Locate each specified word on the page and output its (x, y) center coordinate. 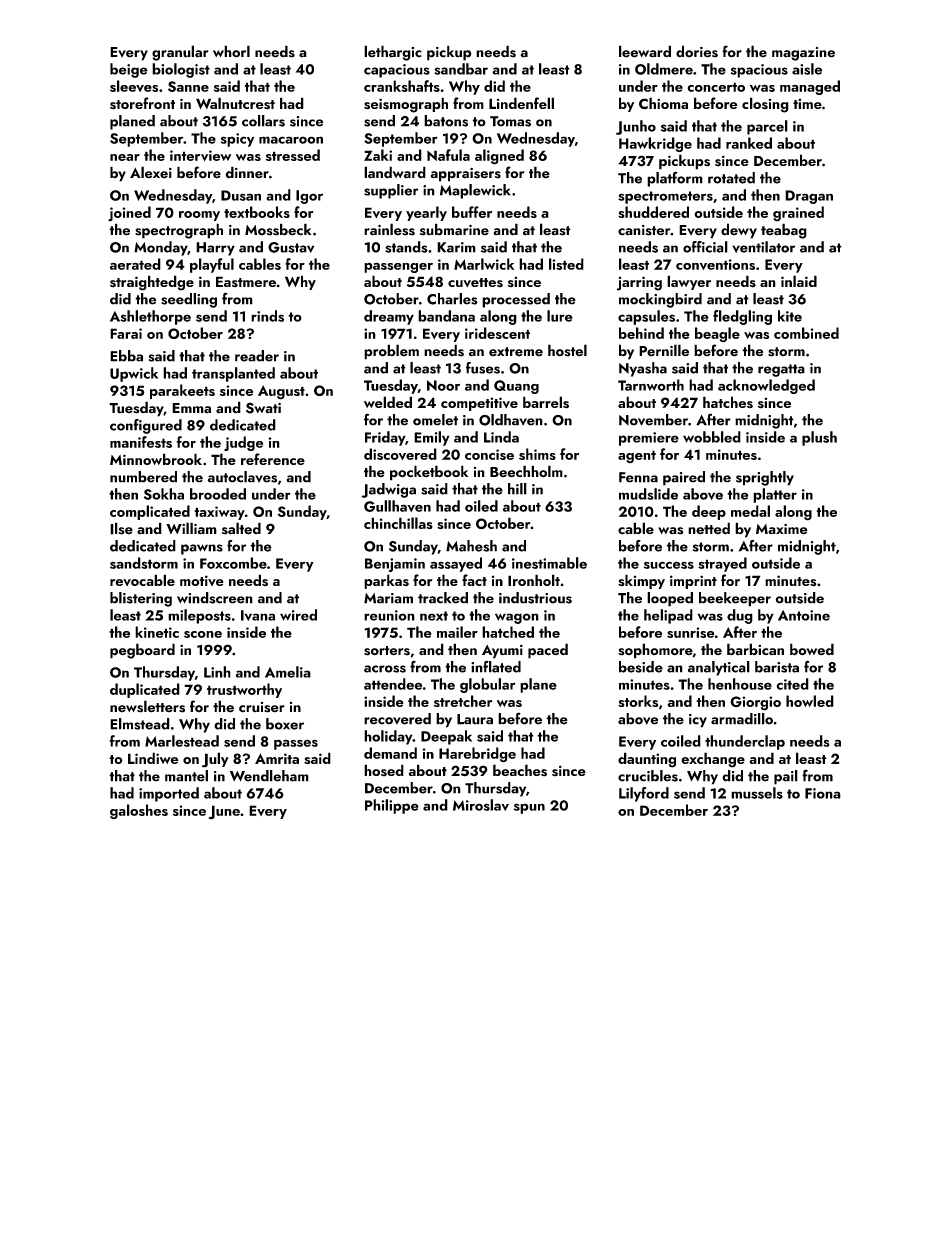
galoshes (139, 811)
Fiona (823, 793)
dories (697, 51)
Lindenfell (521, 103)
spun (529, 808)
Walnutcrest (235, 103)
